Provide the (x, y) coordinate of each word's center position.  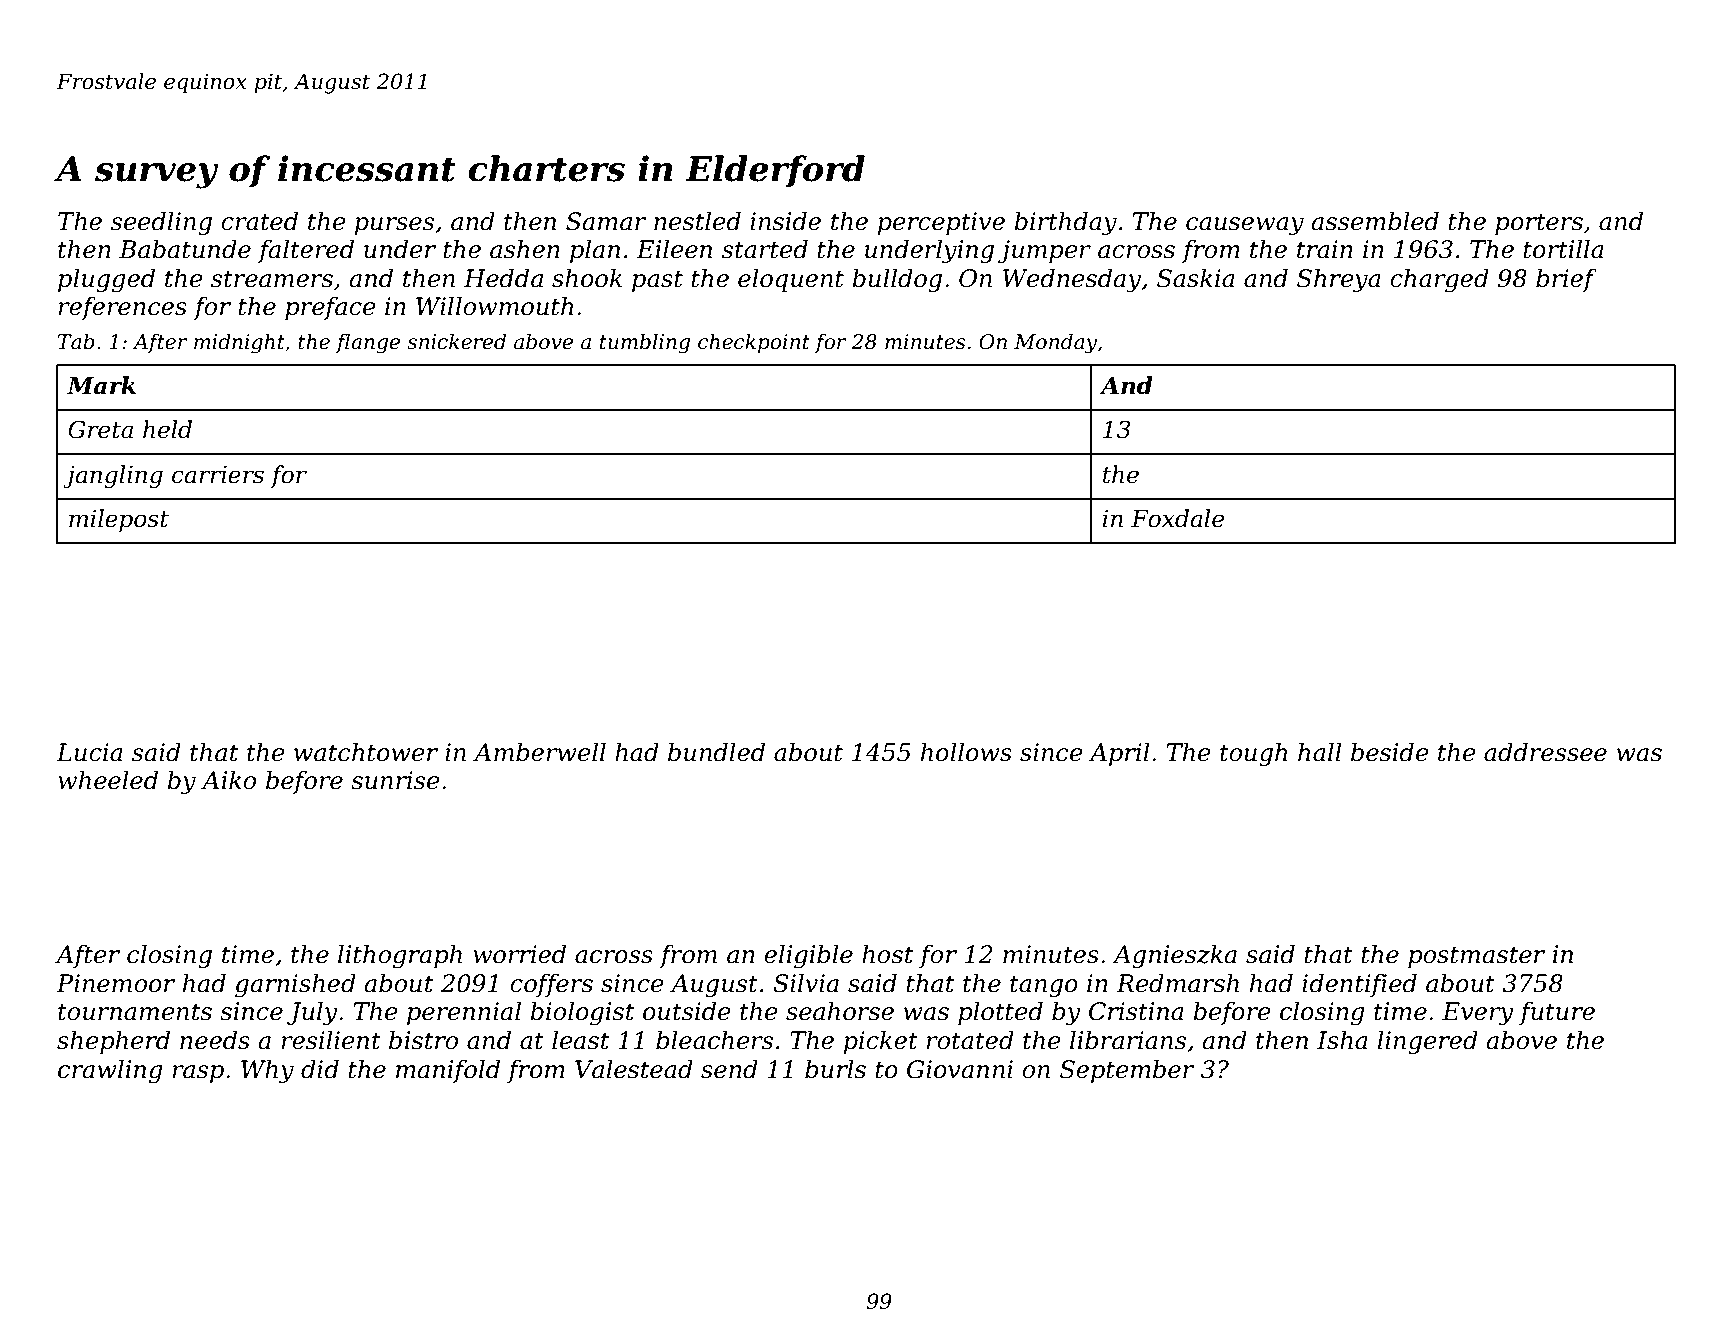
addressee (1545, 752)
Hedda (503, 278)
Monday (1055, 343)
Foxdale (1177, 518)
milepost (119, 520)
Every (1478, 1014)
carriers (218, 475)
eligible (808, 956)
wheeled (108, 780)
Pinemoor (115, 983)
